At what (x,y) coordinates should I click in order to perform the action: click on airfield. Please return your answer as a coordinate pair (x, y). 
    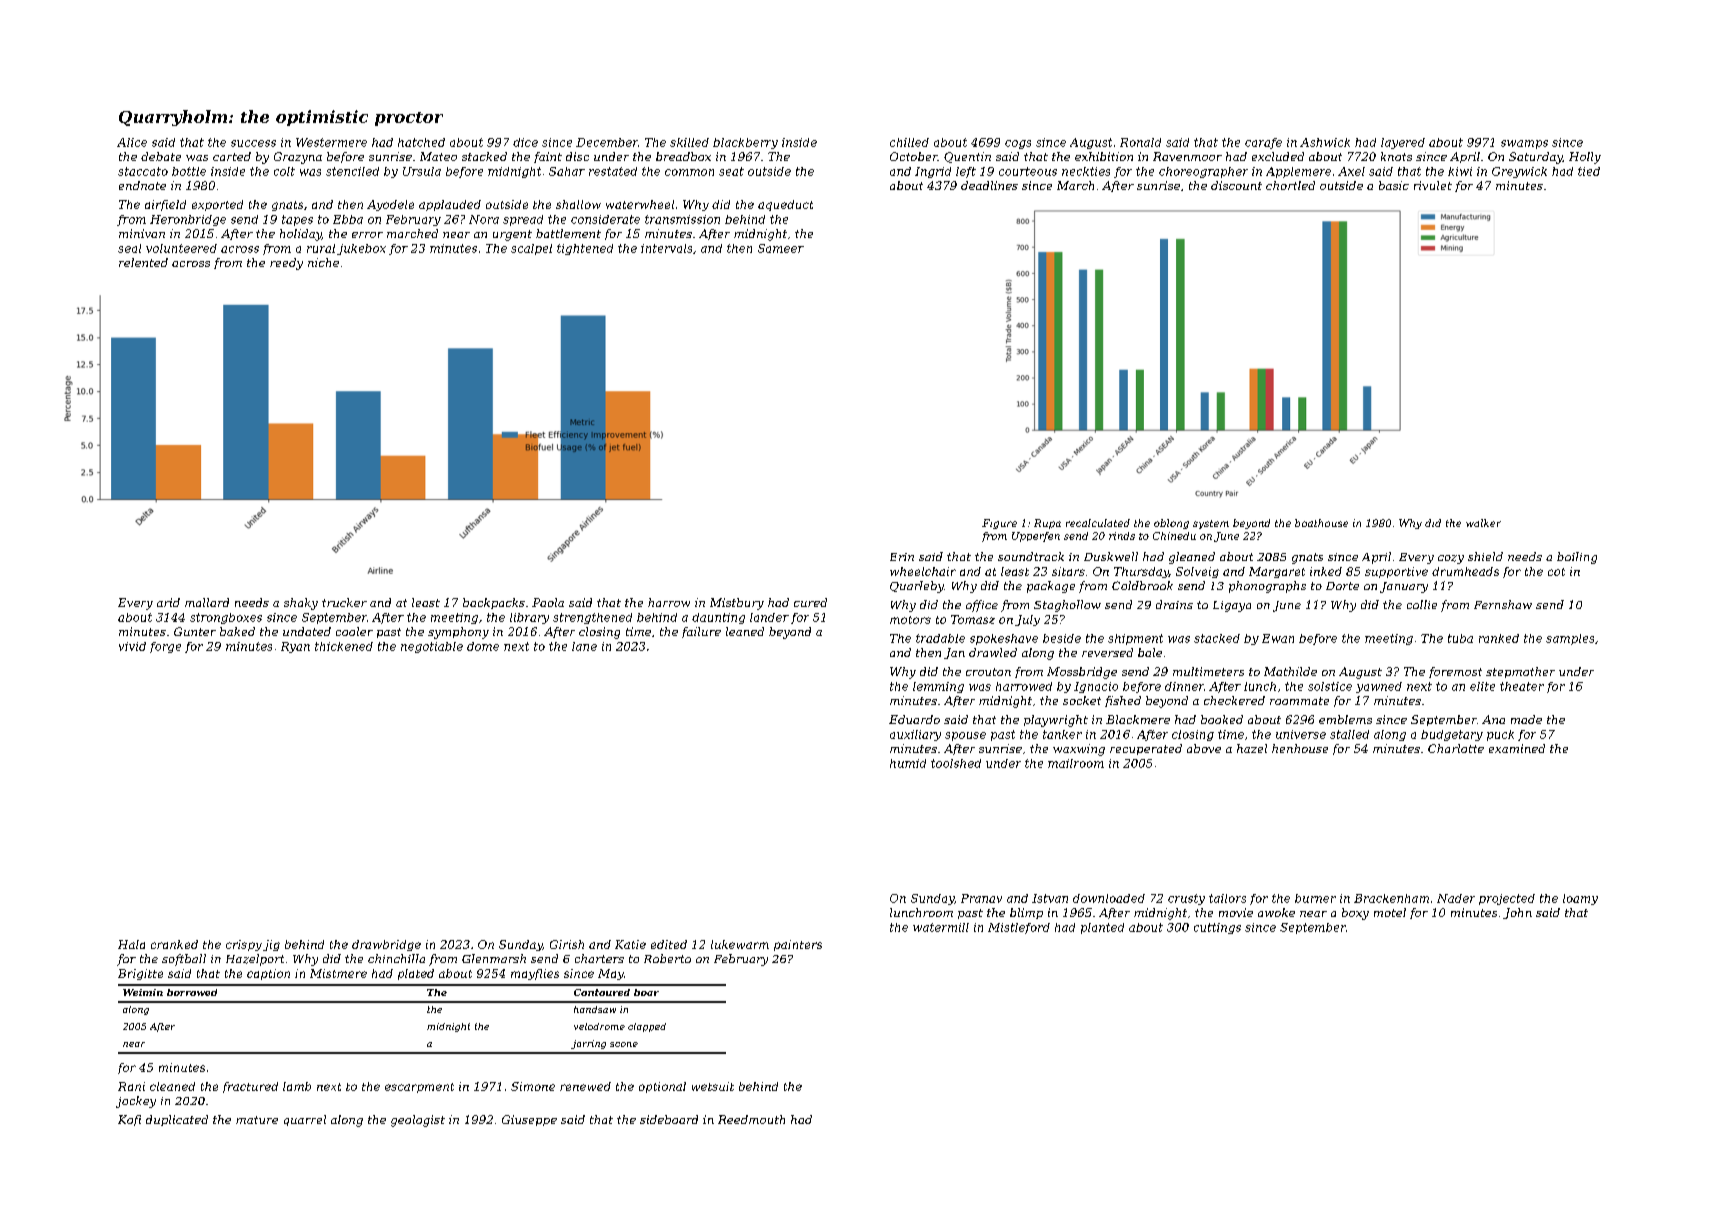
    Looking at the image, I should click on (165, 205).
